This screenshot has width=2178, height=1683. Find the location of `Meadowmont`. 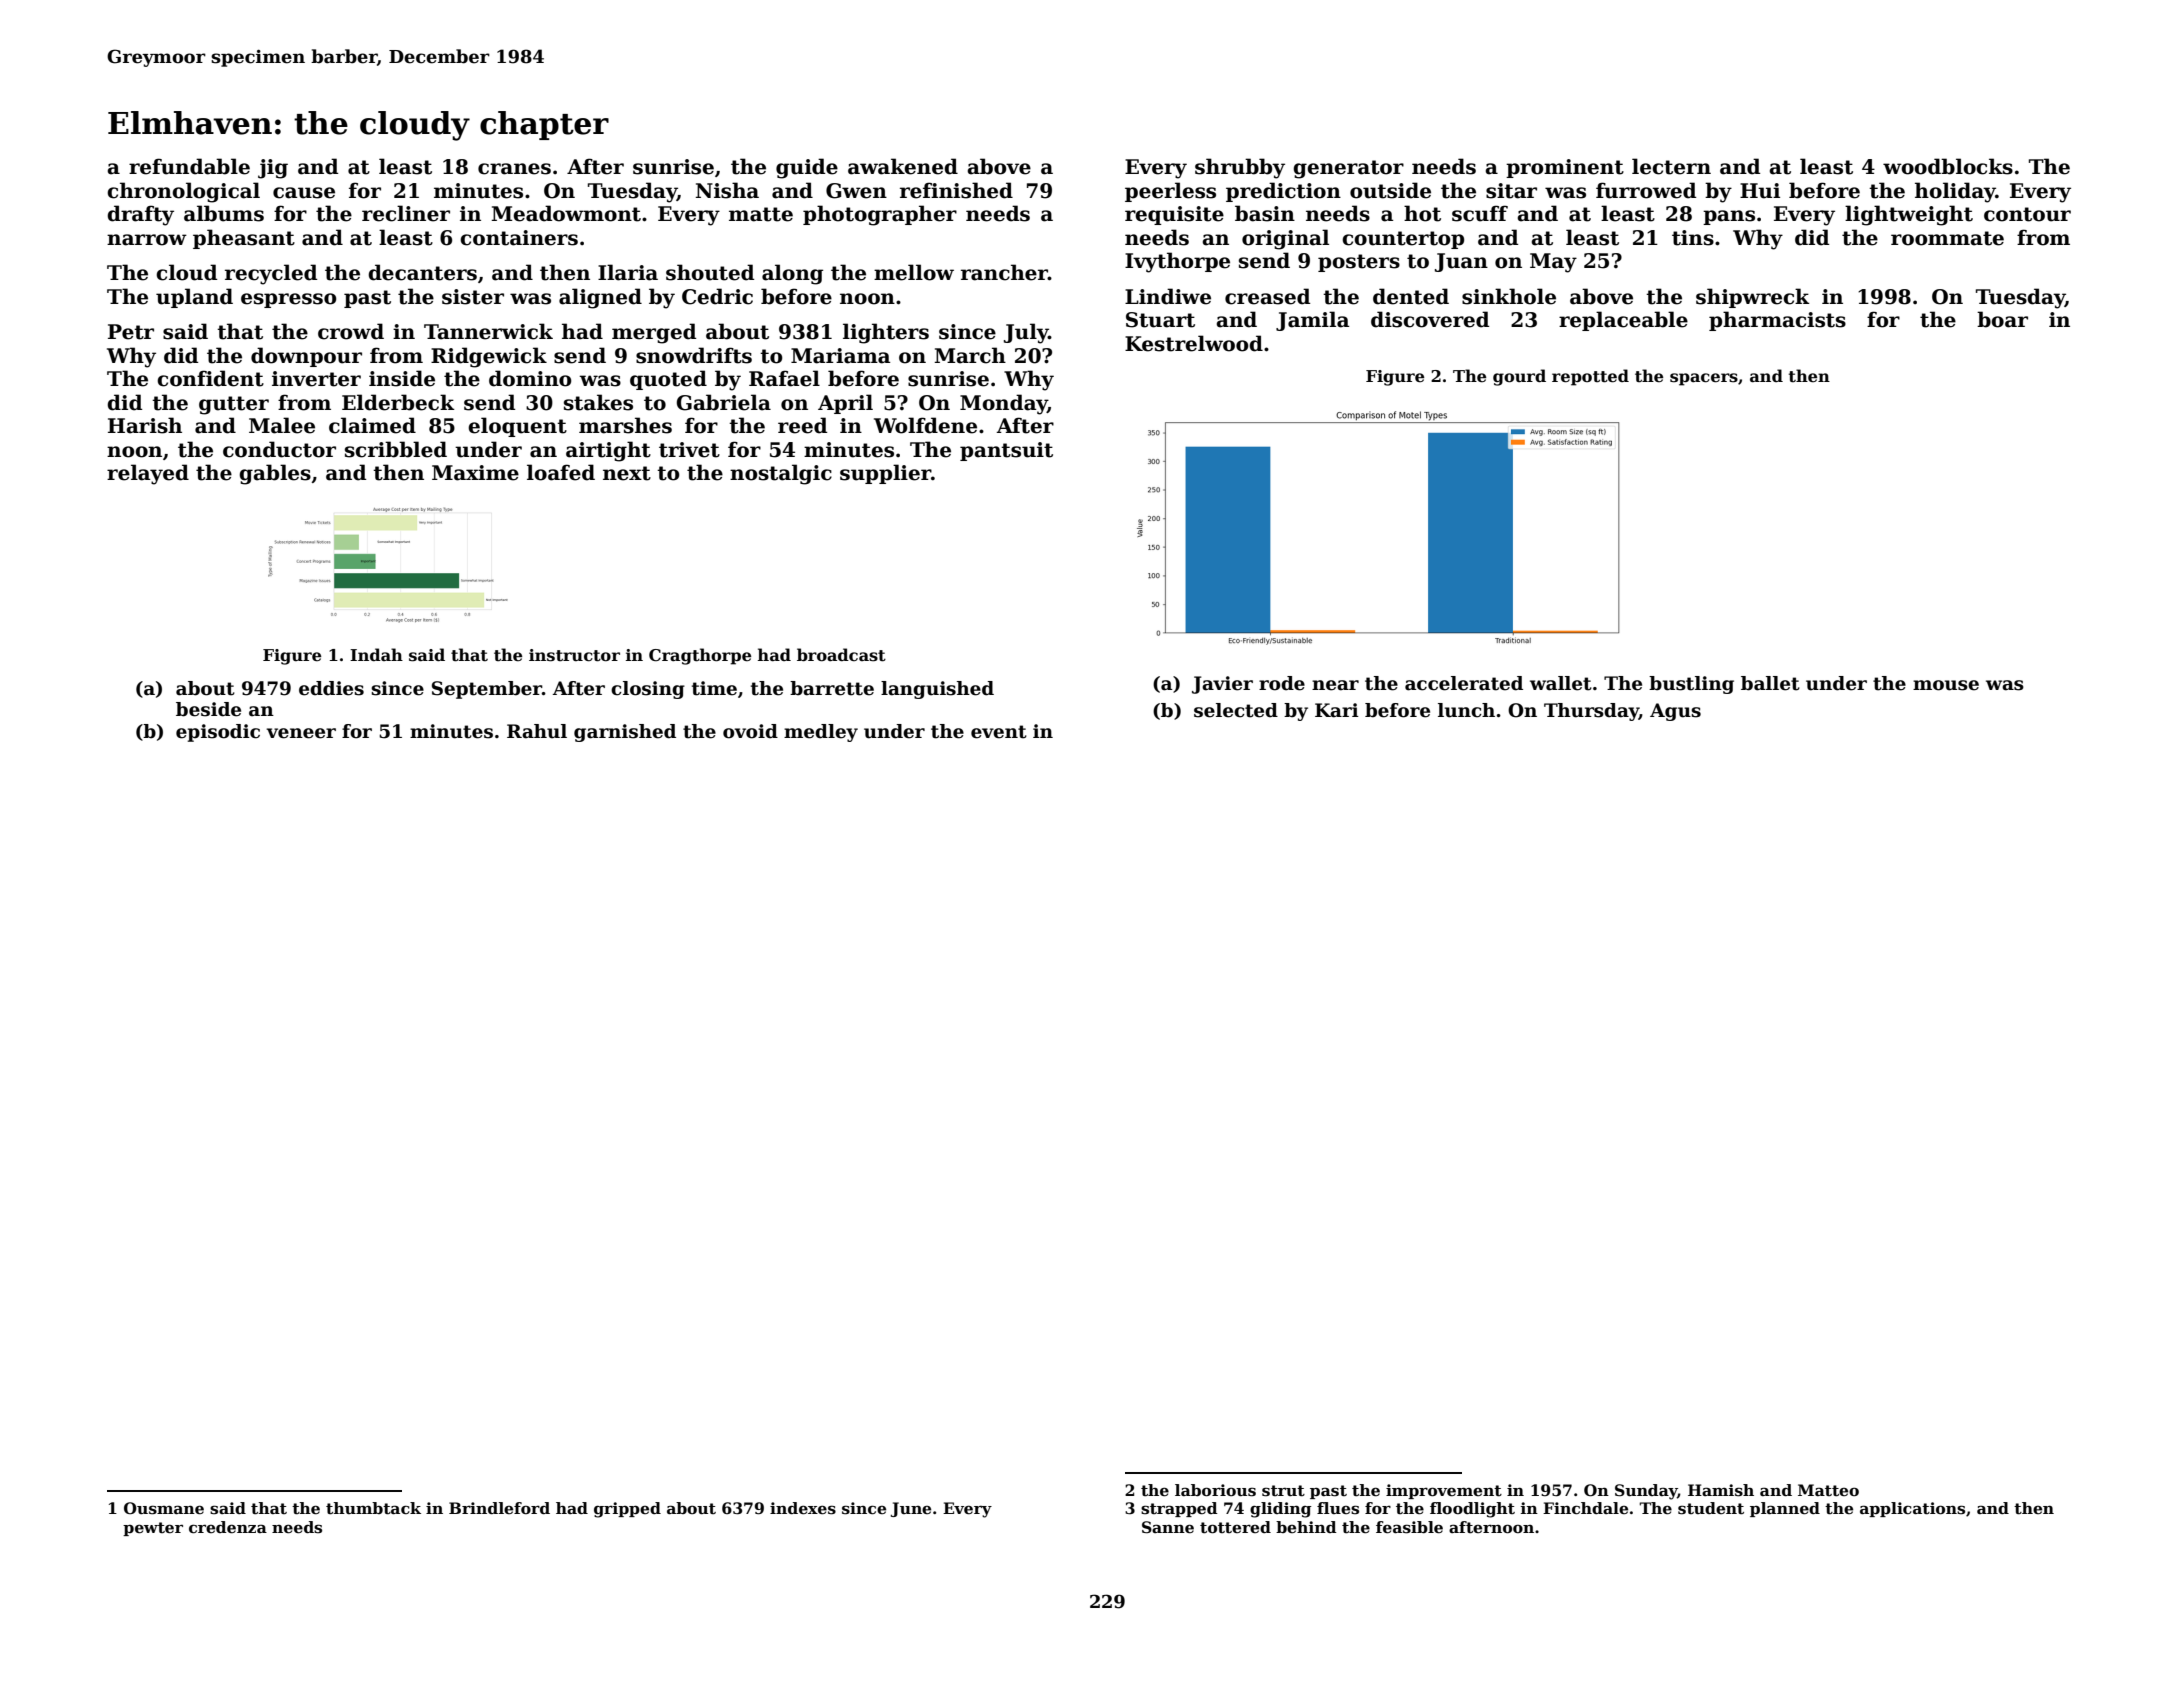

Meadowmont is located at coordinates (566, 213).
